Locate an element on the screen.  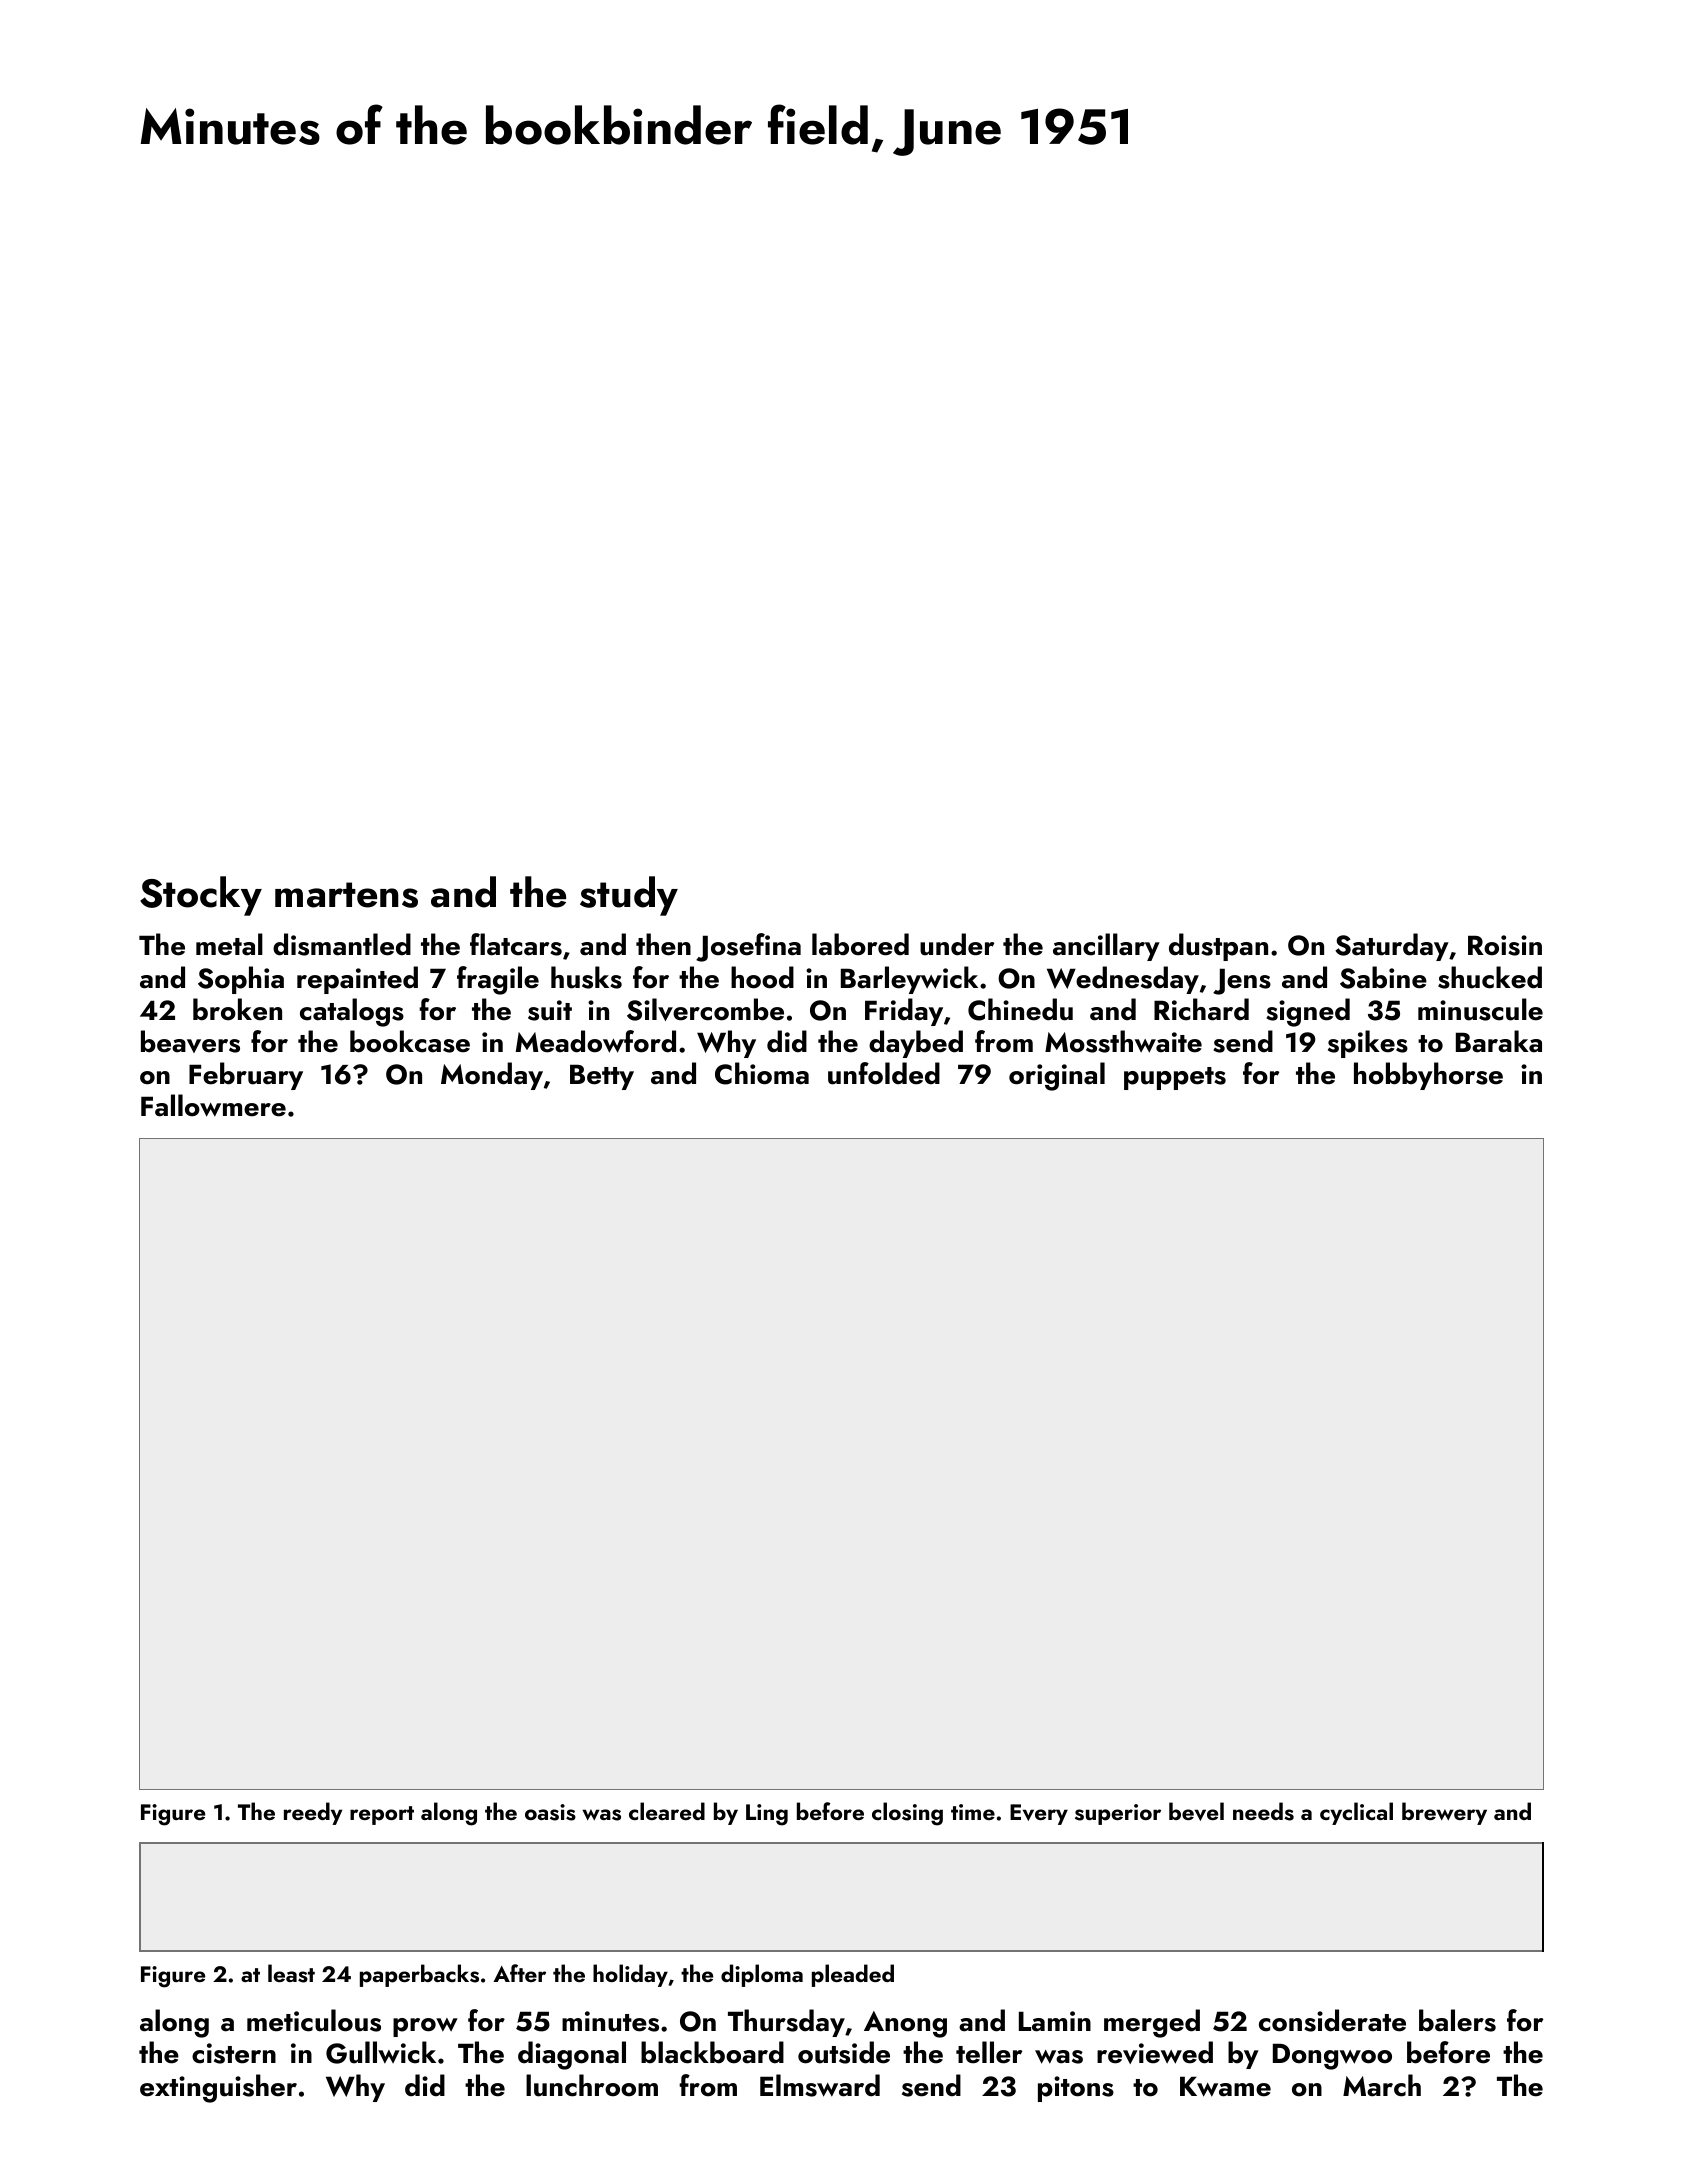
reedy is located at coordinates (313, 1813).
